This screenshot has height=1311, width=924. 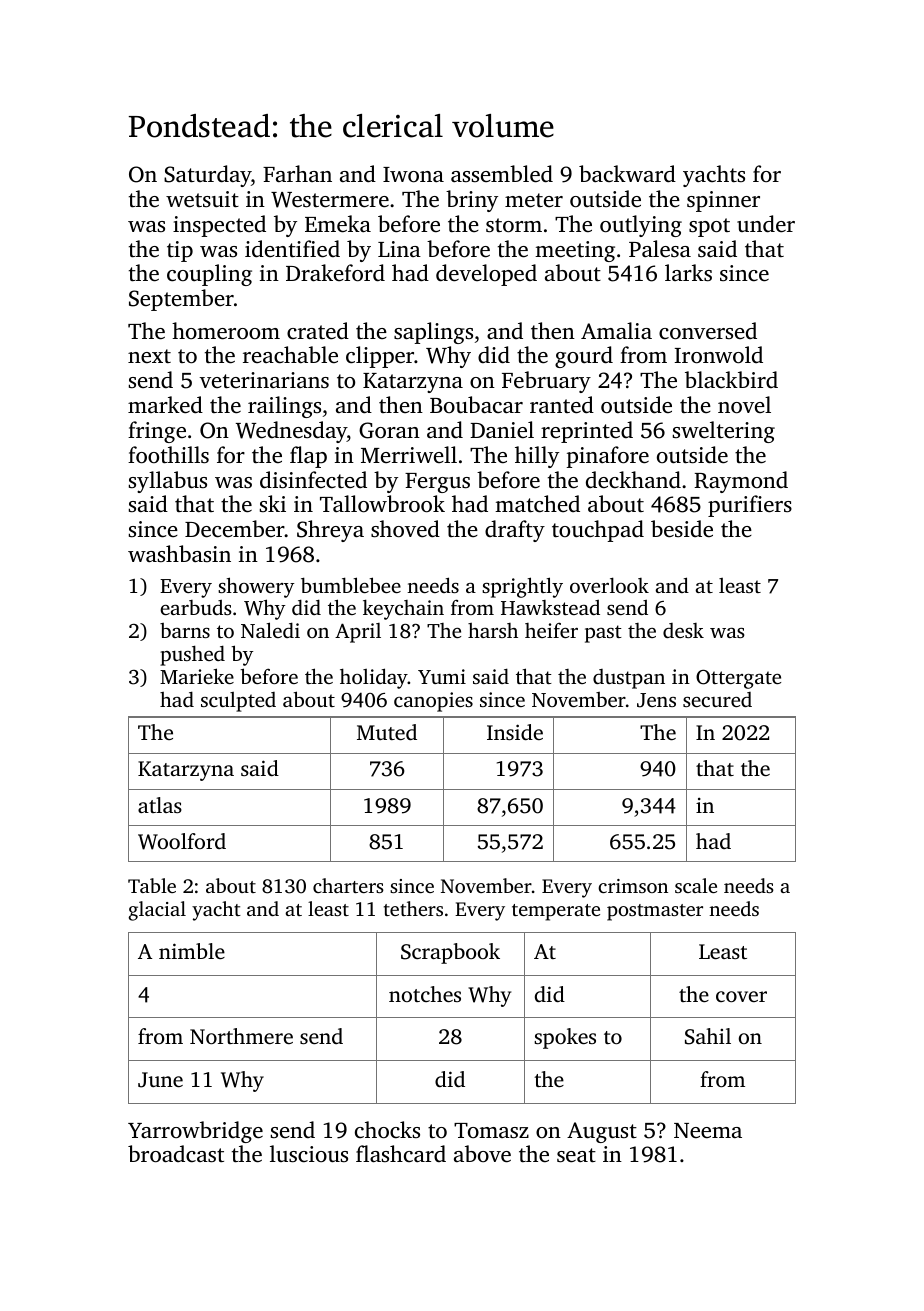 What do you see at coordinates (522, 587) in the screenshot?
I see `sprightly` at bounding box center [522, 587].
